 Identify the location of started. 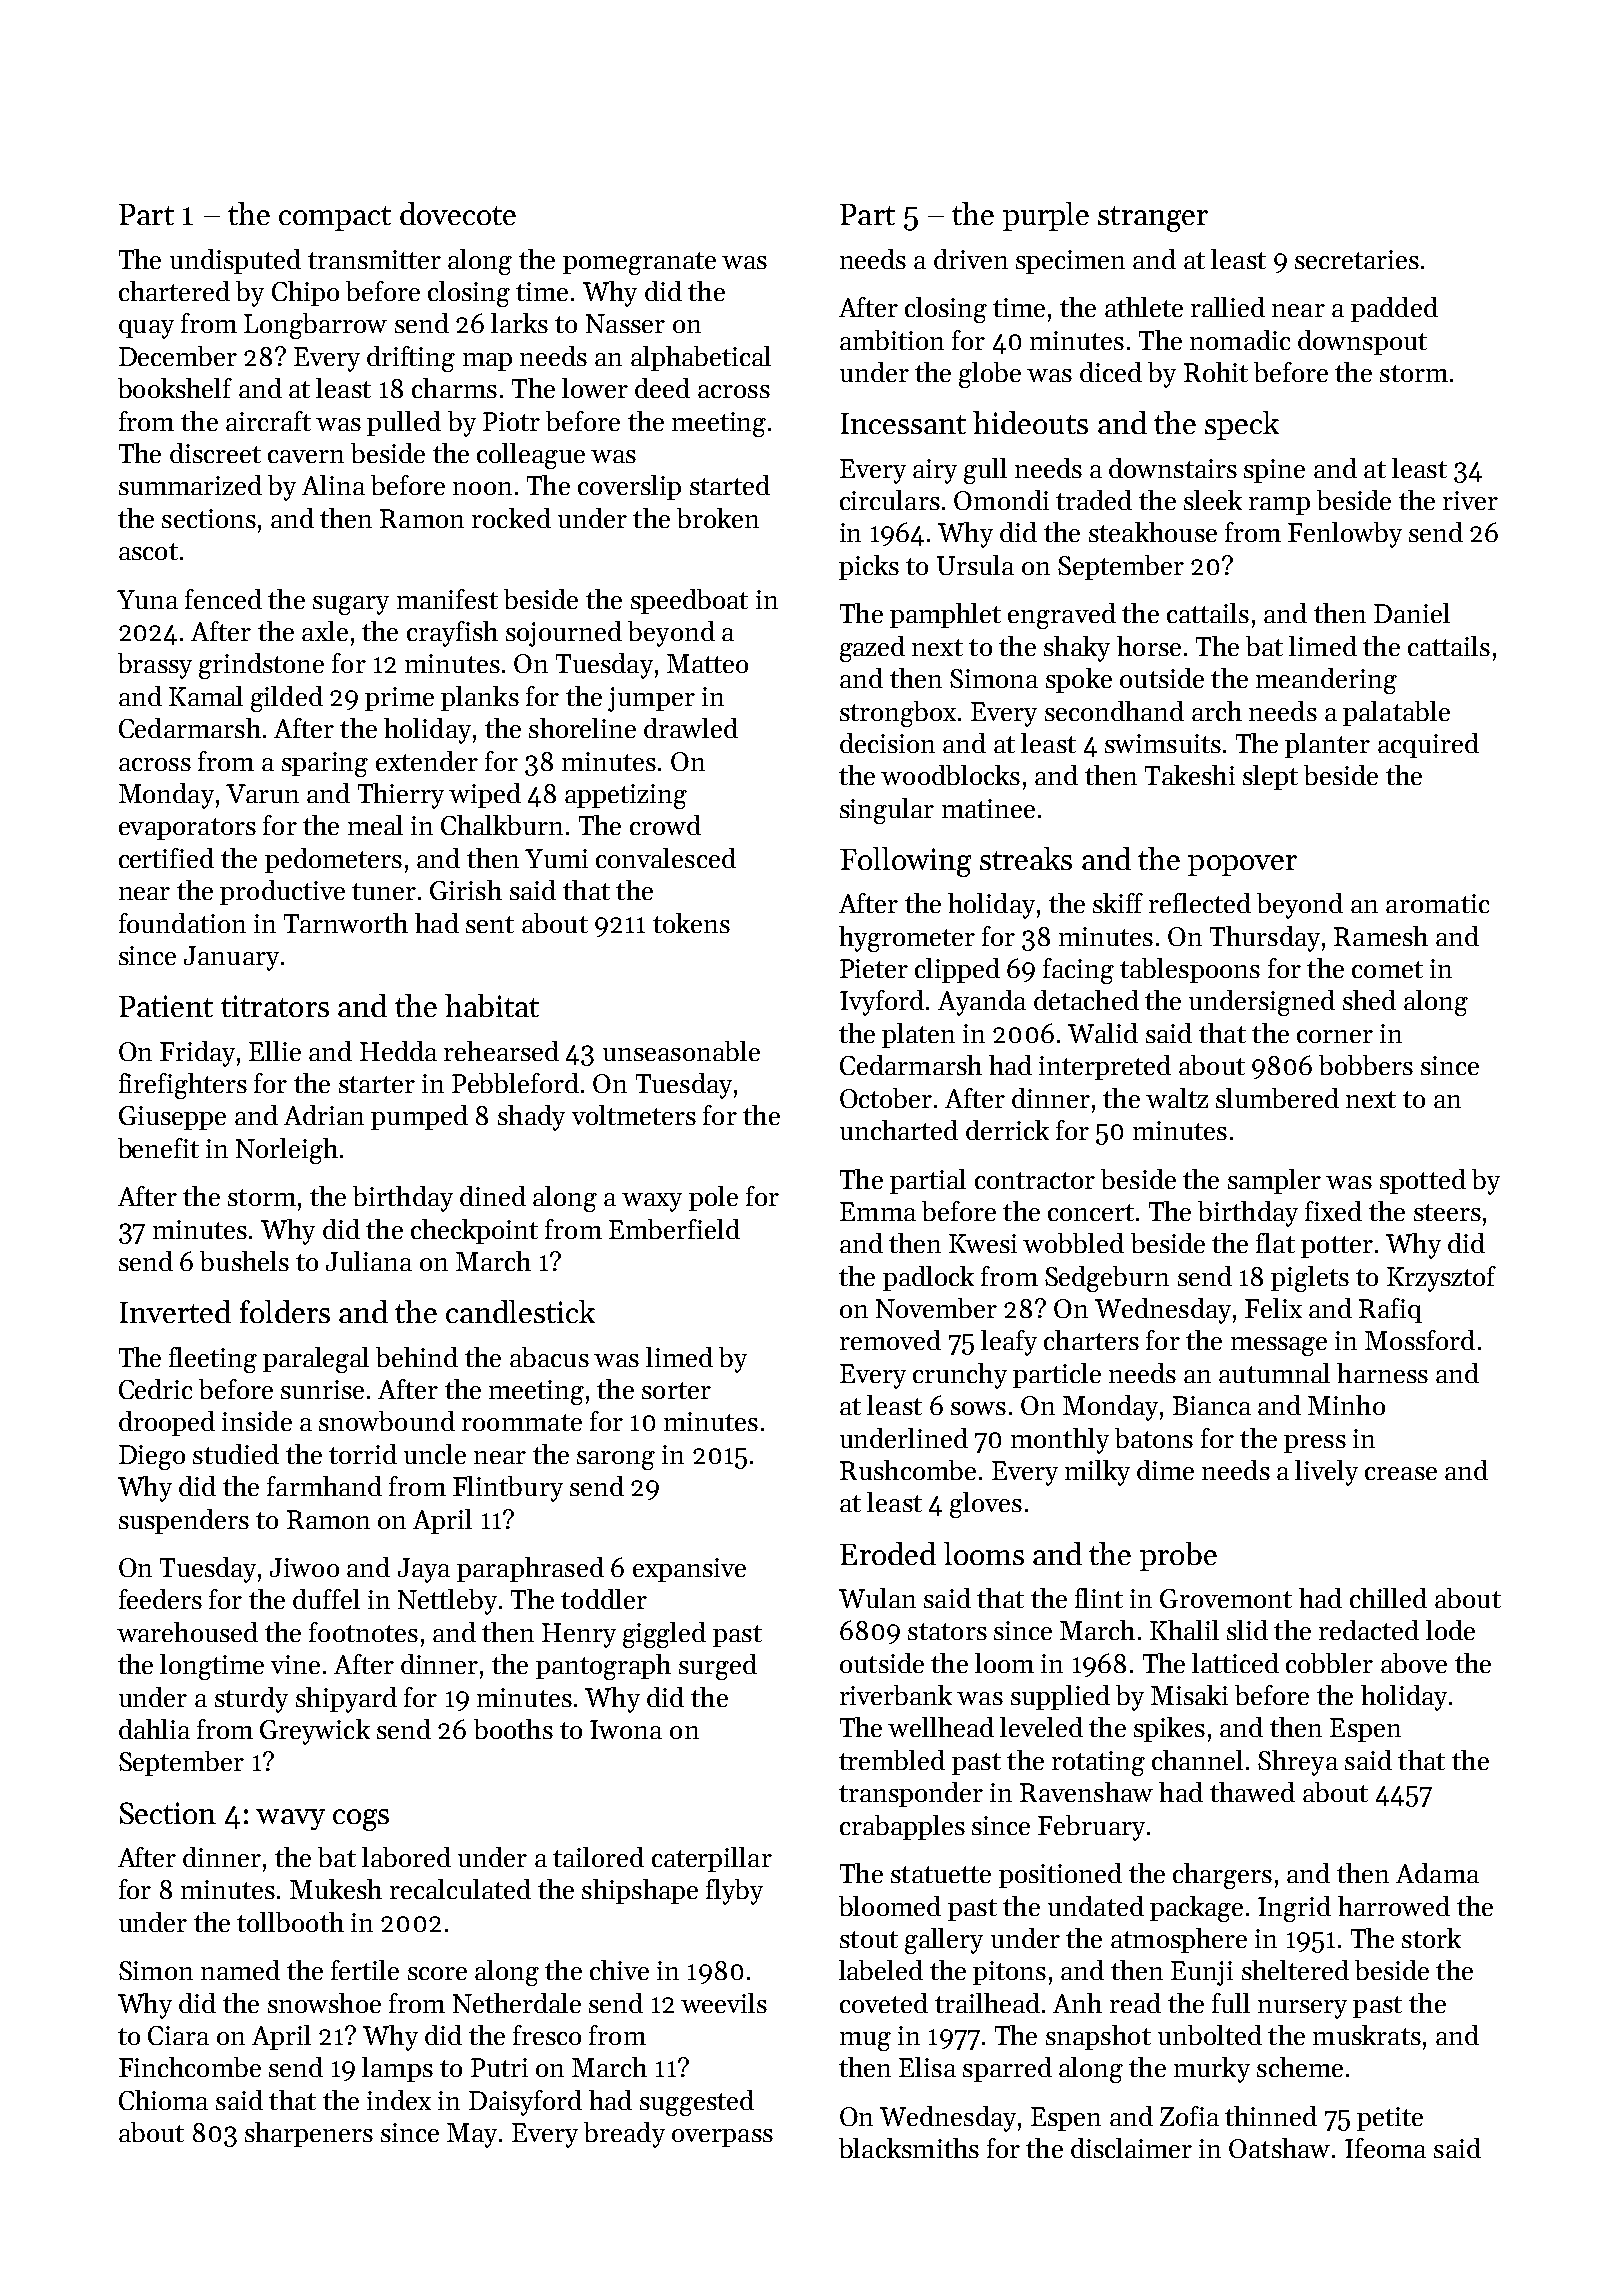
(730, 485).
